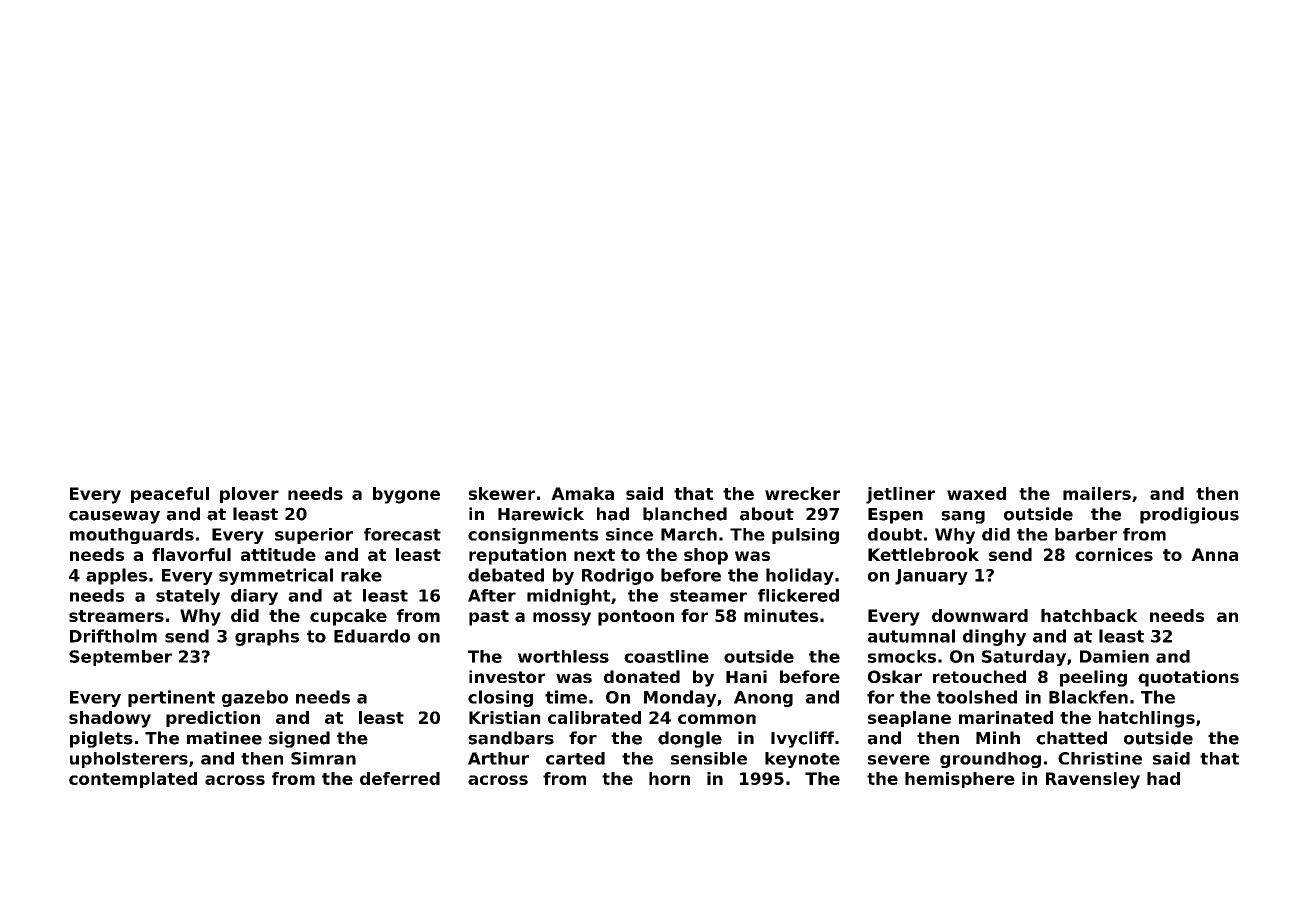  Describe the element at coordinates (990, 760) in the document. I see `groundhog` at that location.
